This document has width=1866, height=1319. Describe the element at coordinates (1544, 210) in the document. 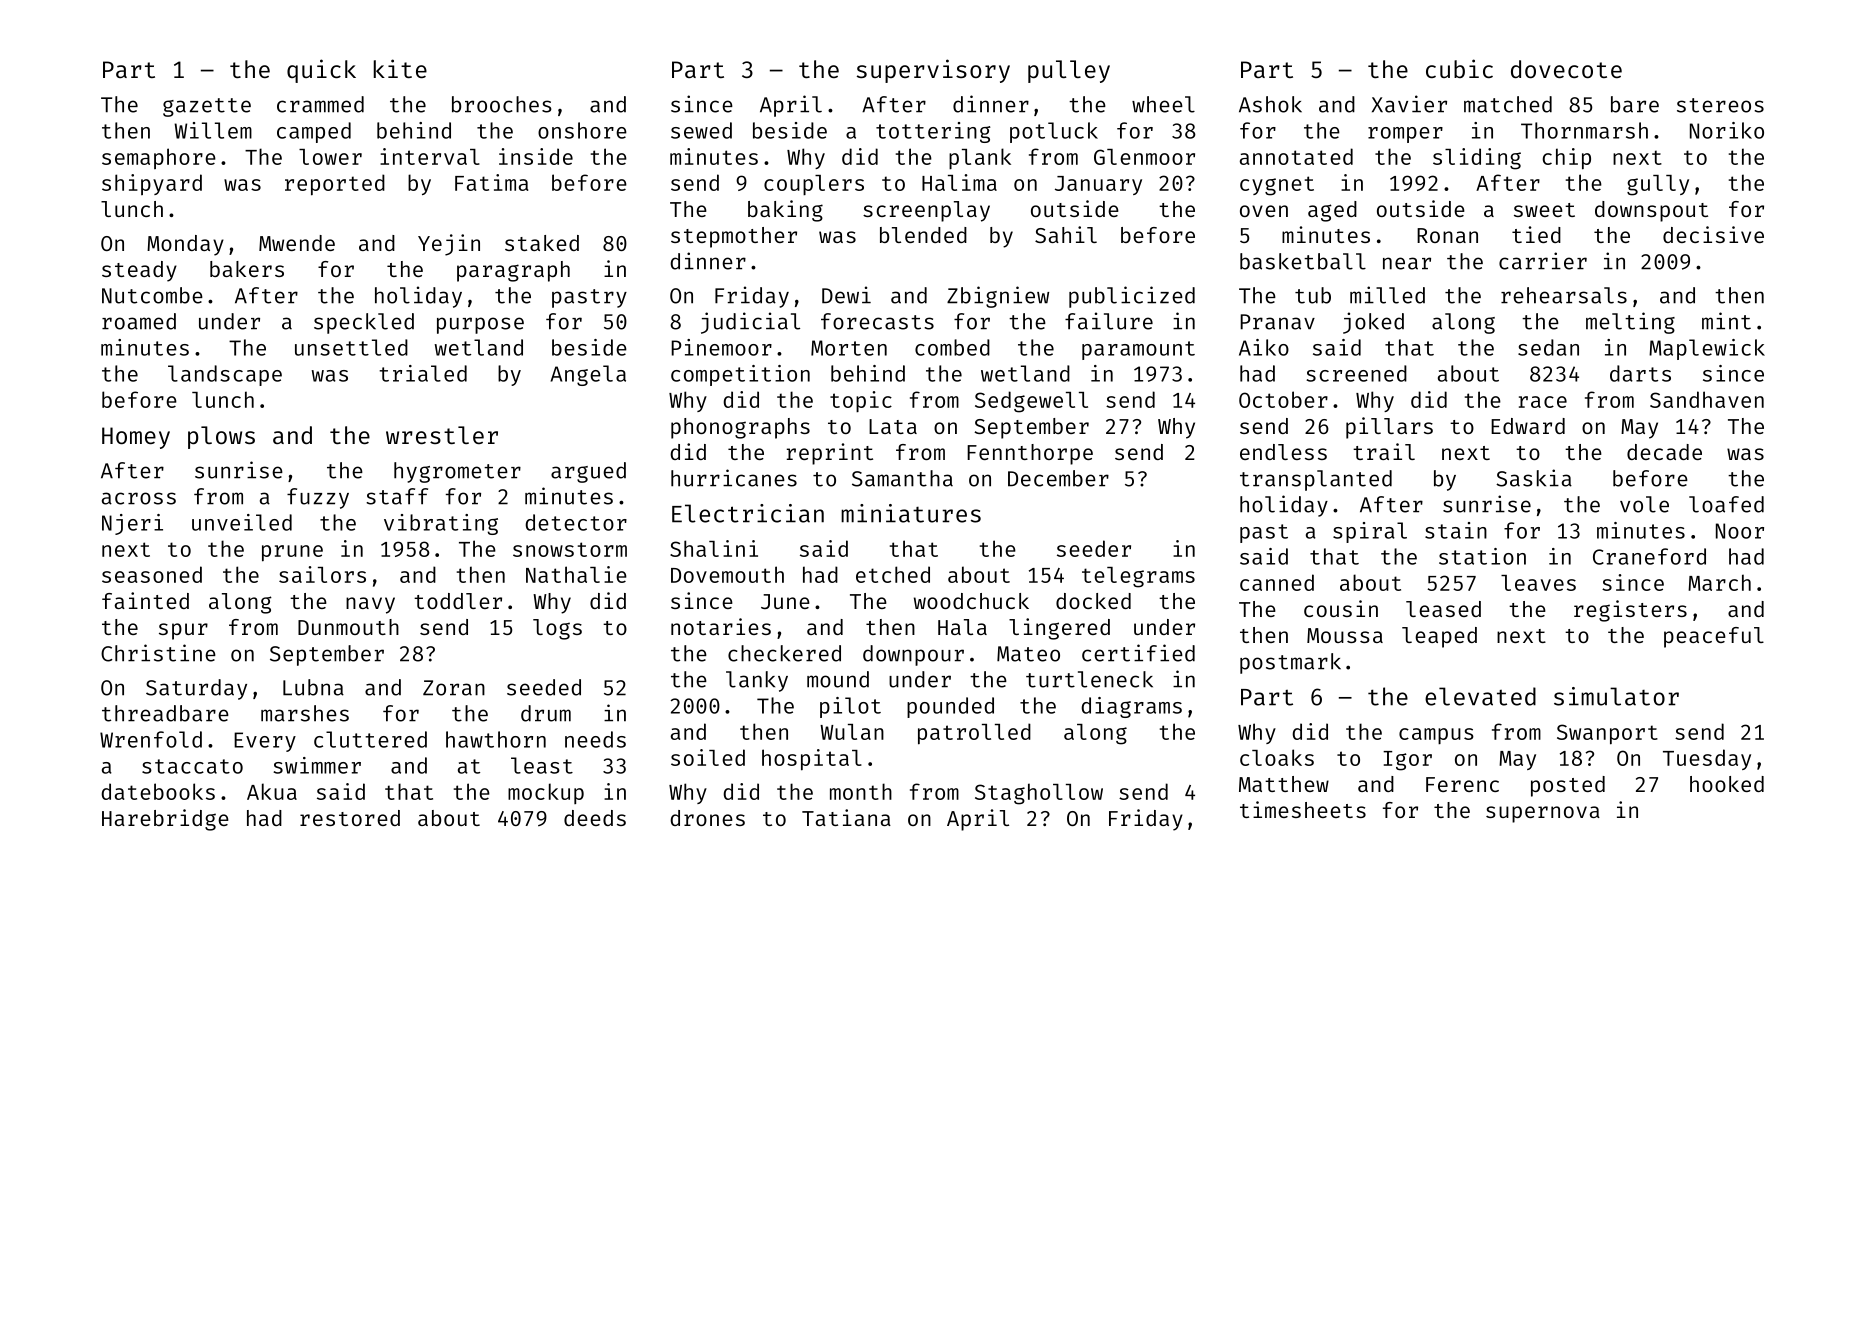

I see `sweet` at that location.
